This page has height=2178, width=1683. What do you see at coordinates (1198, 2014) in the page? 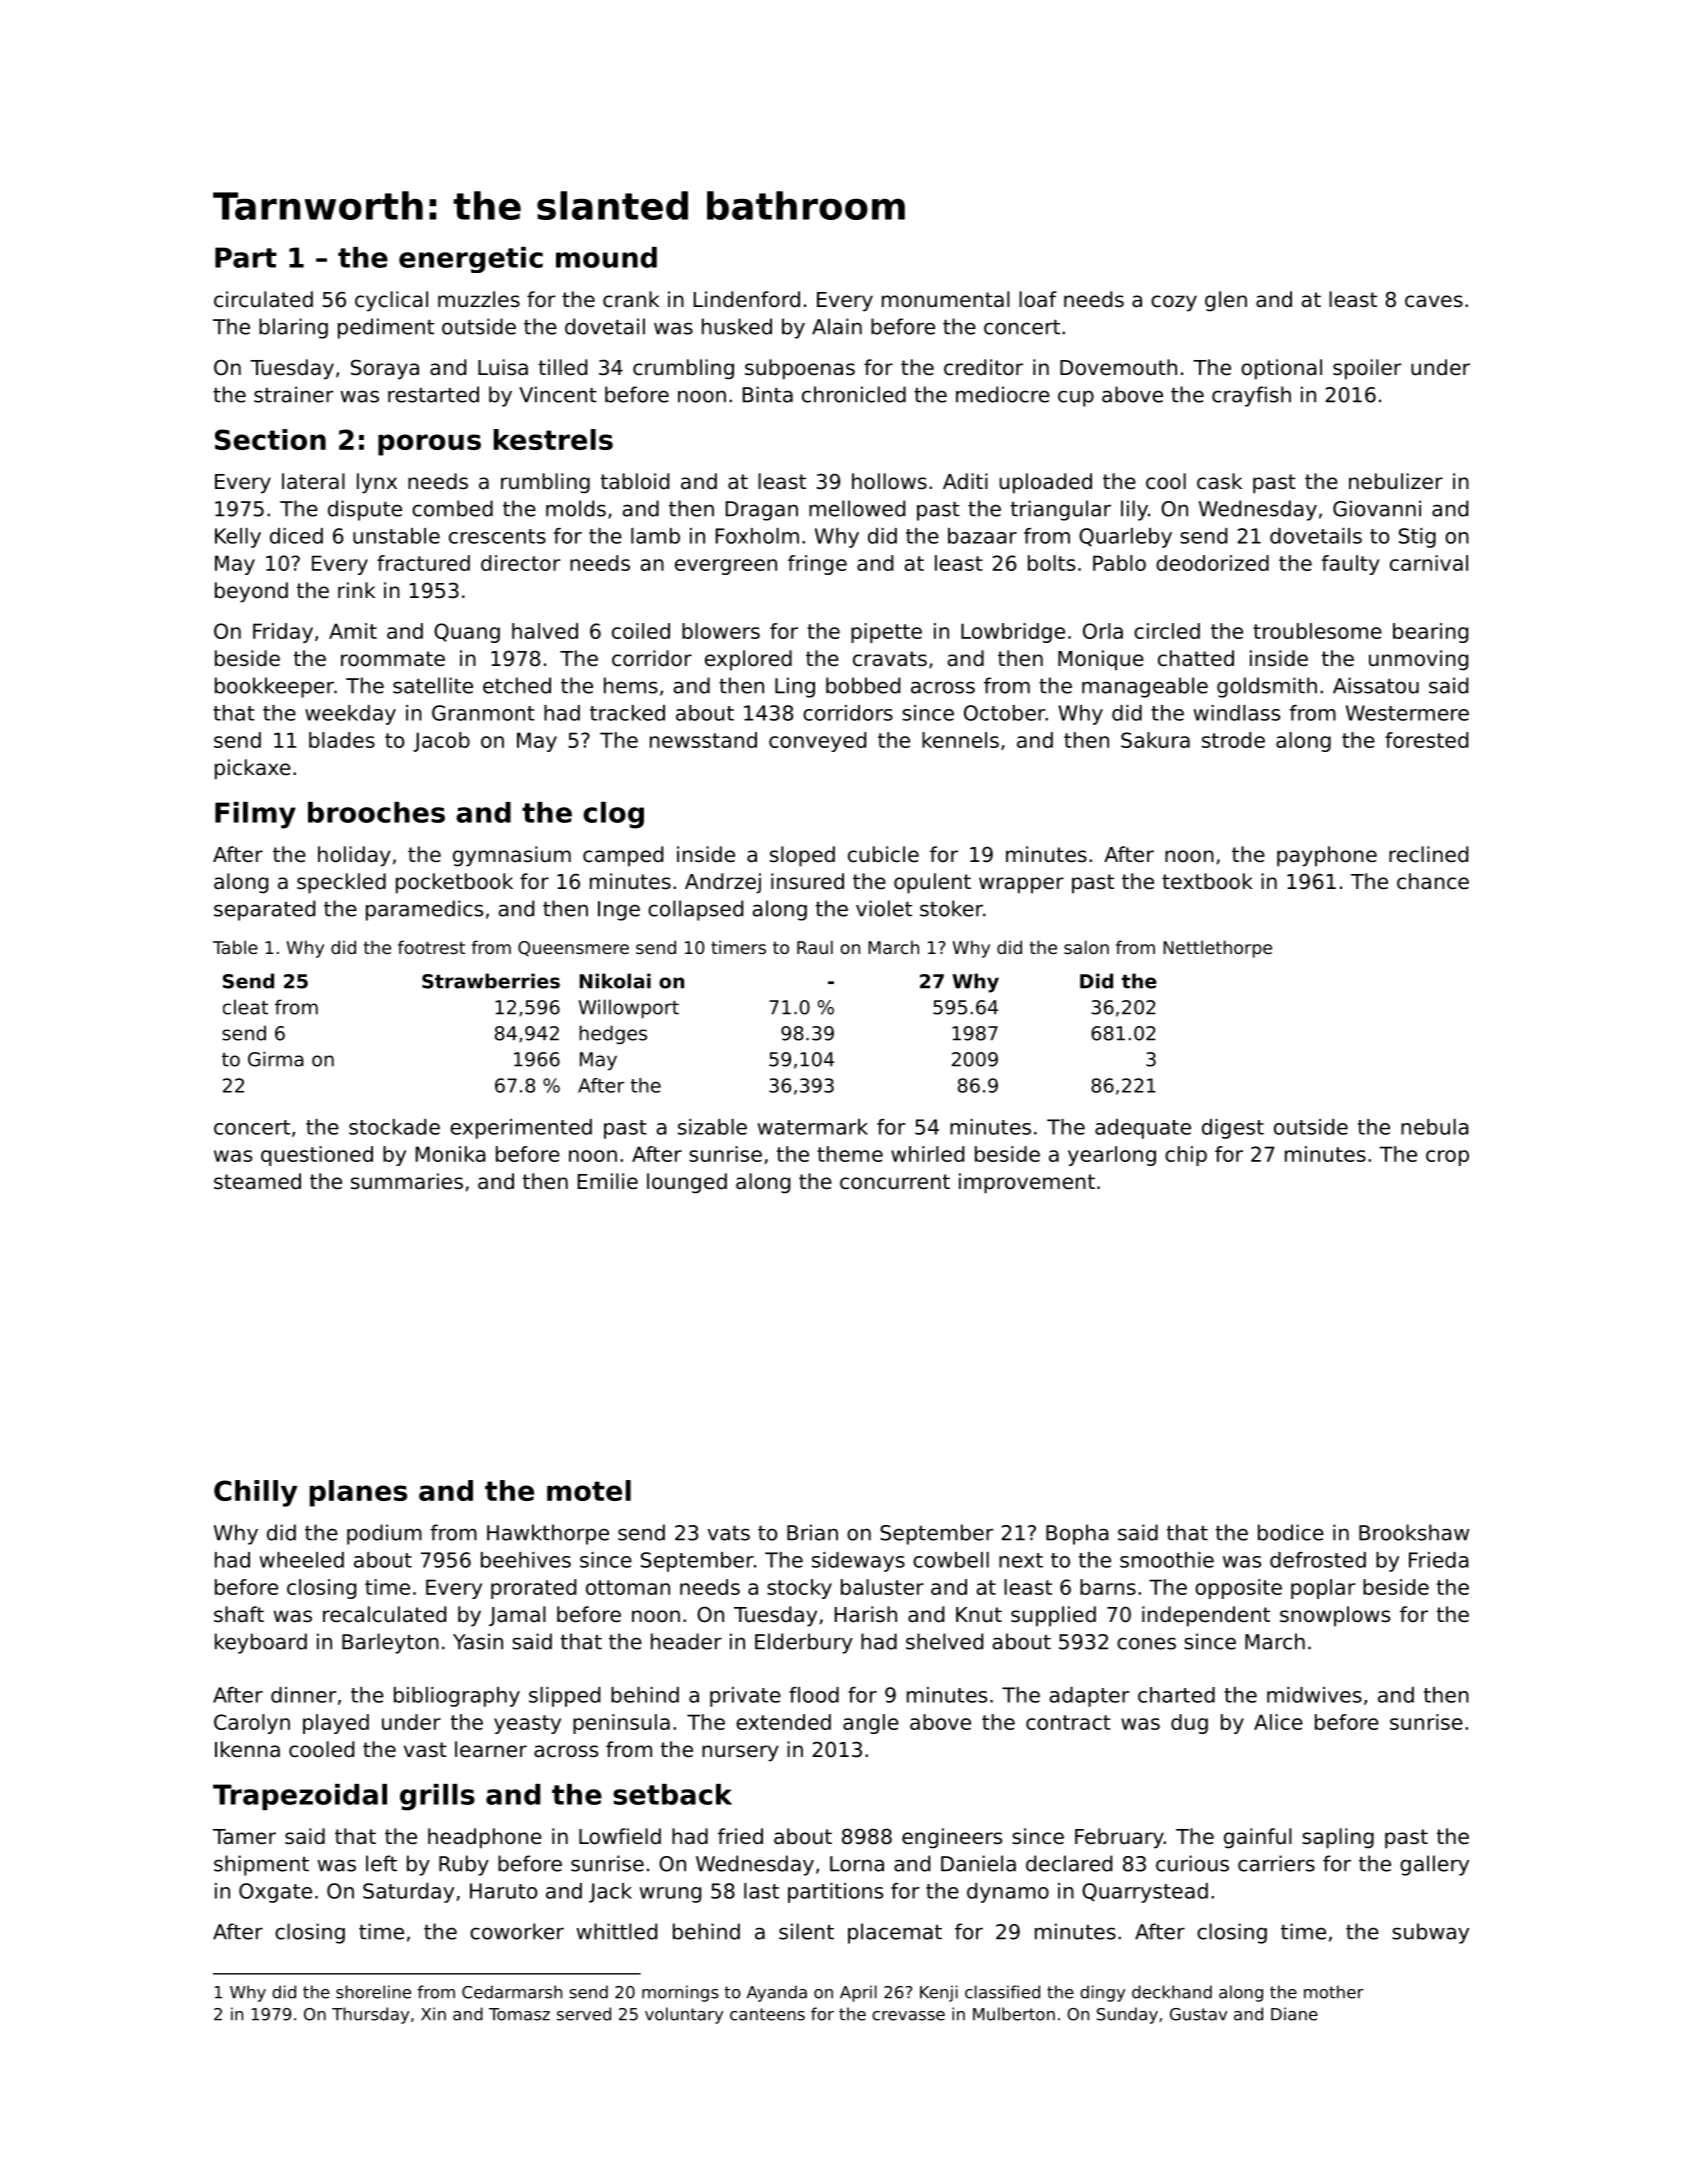
I see `Gustav` at bounding box center [1198, 2014].
